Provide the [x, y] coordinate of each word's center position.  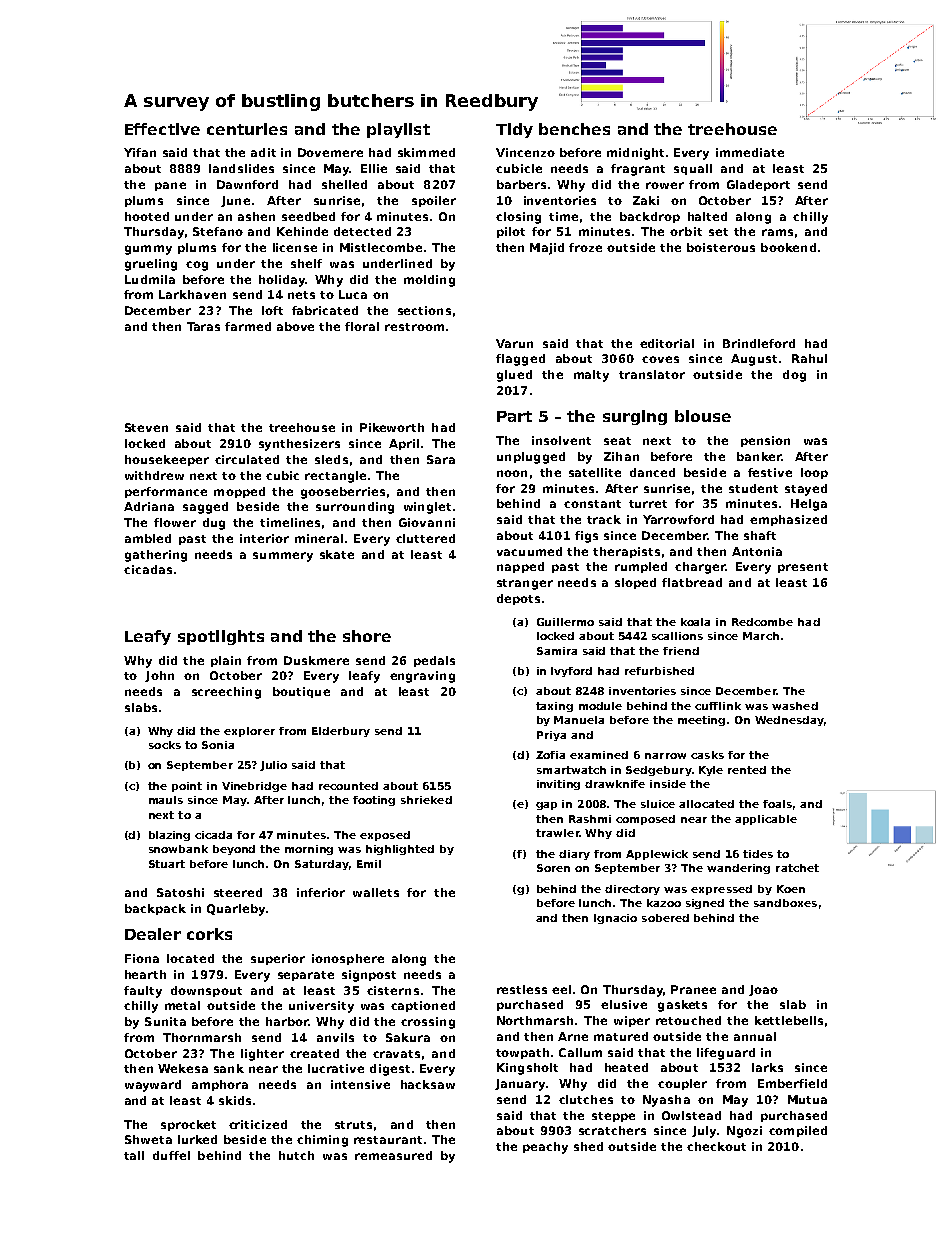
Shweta [148, 1139]
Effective [162, 129]
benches [574, 129]
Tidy [514, 130]
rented [747, 770]
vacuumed [529, 551]
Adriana [149, 506]
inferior [321, 892]
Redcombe [762, 622]
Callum [580, 1052]
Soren [553, 868]
